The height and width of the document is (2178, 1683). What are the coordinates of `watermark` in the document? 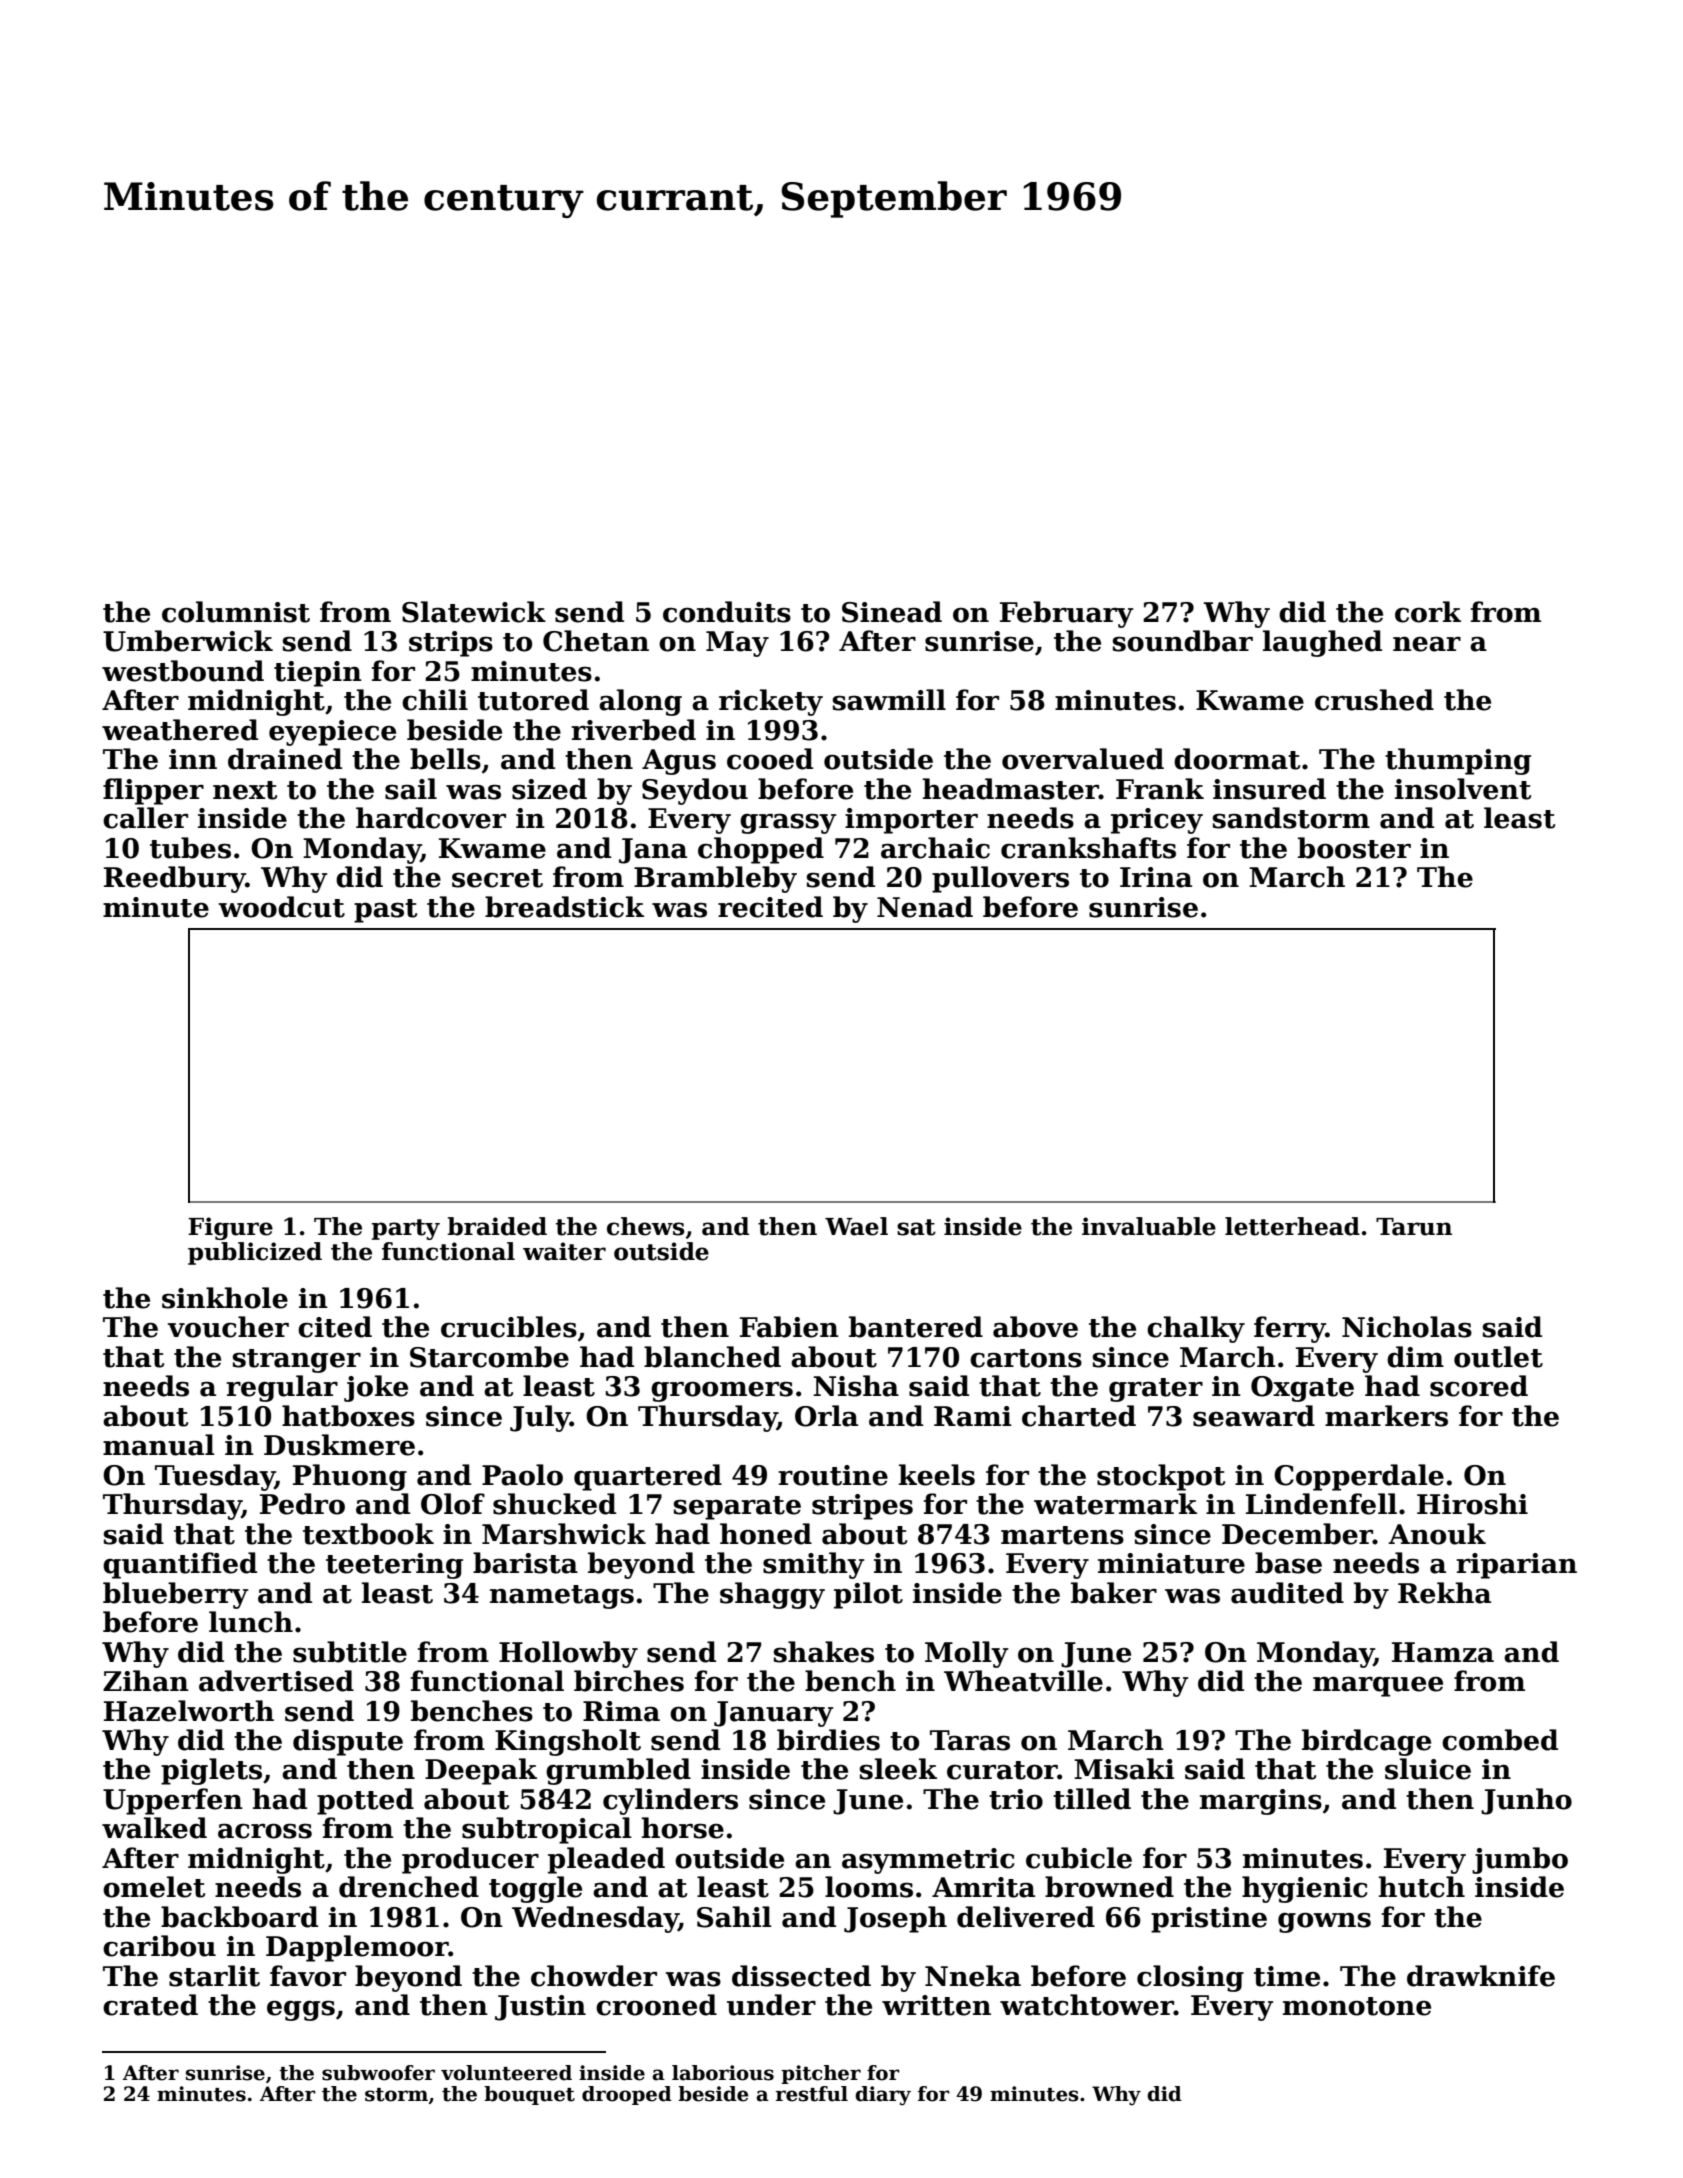 It's located at (1115, 1504).
